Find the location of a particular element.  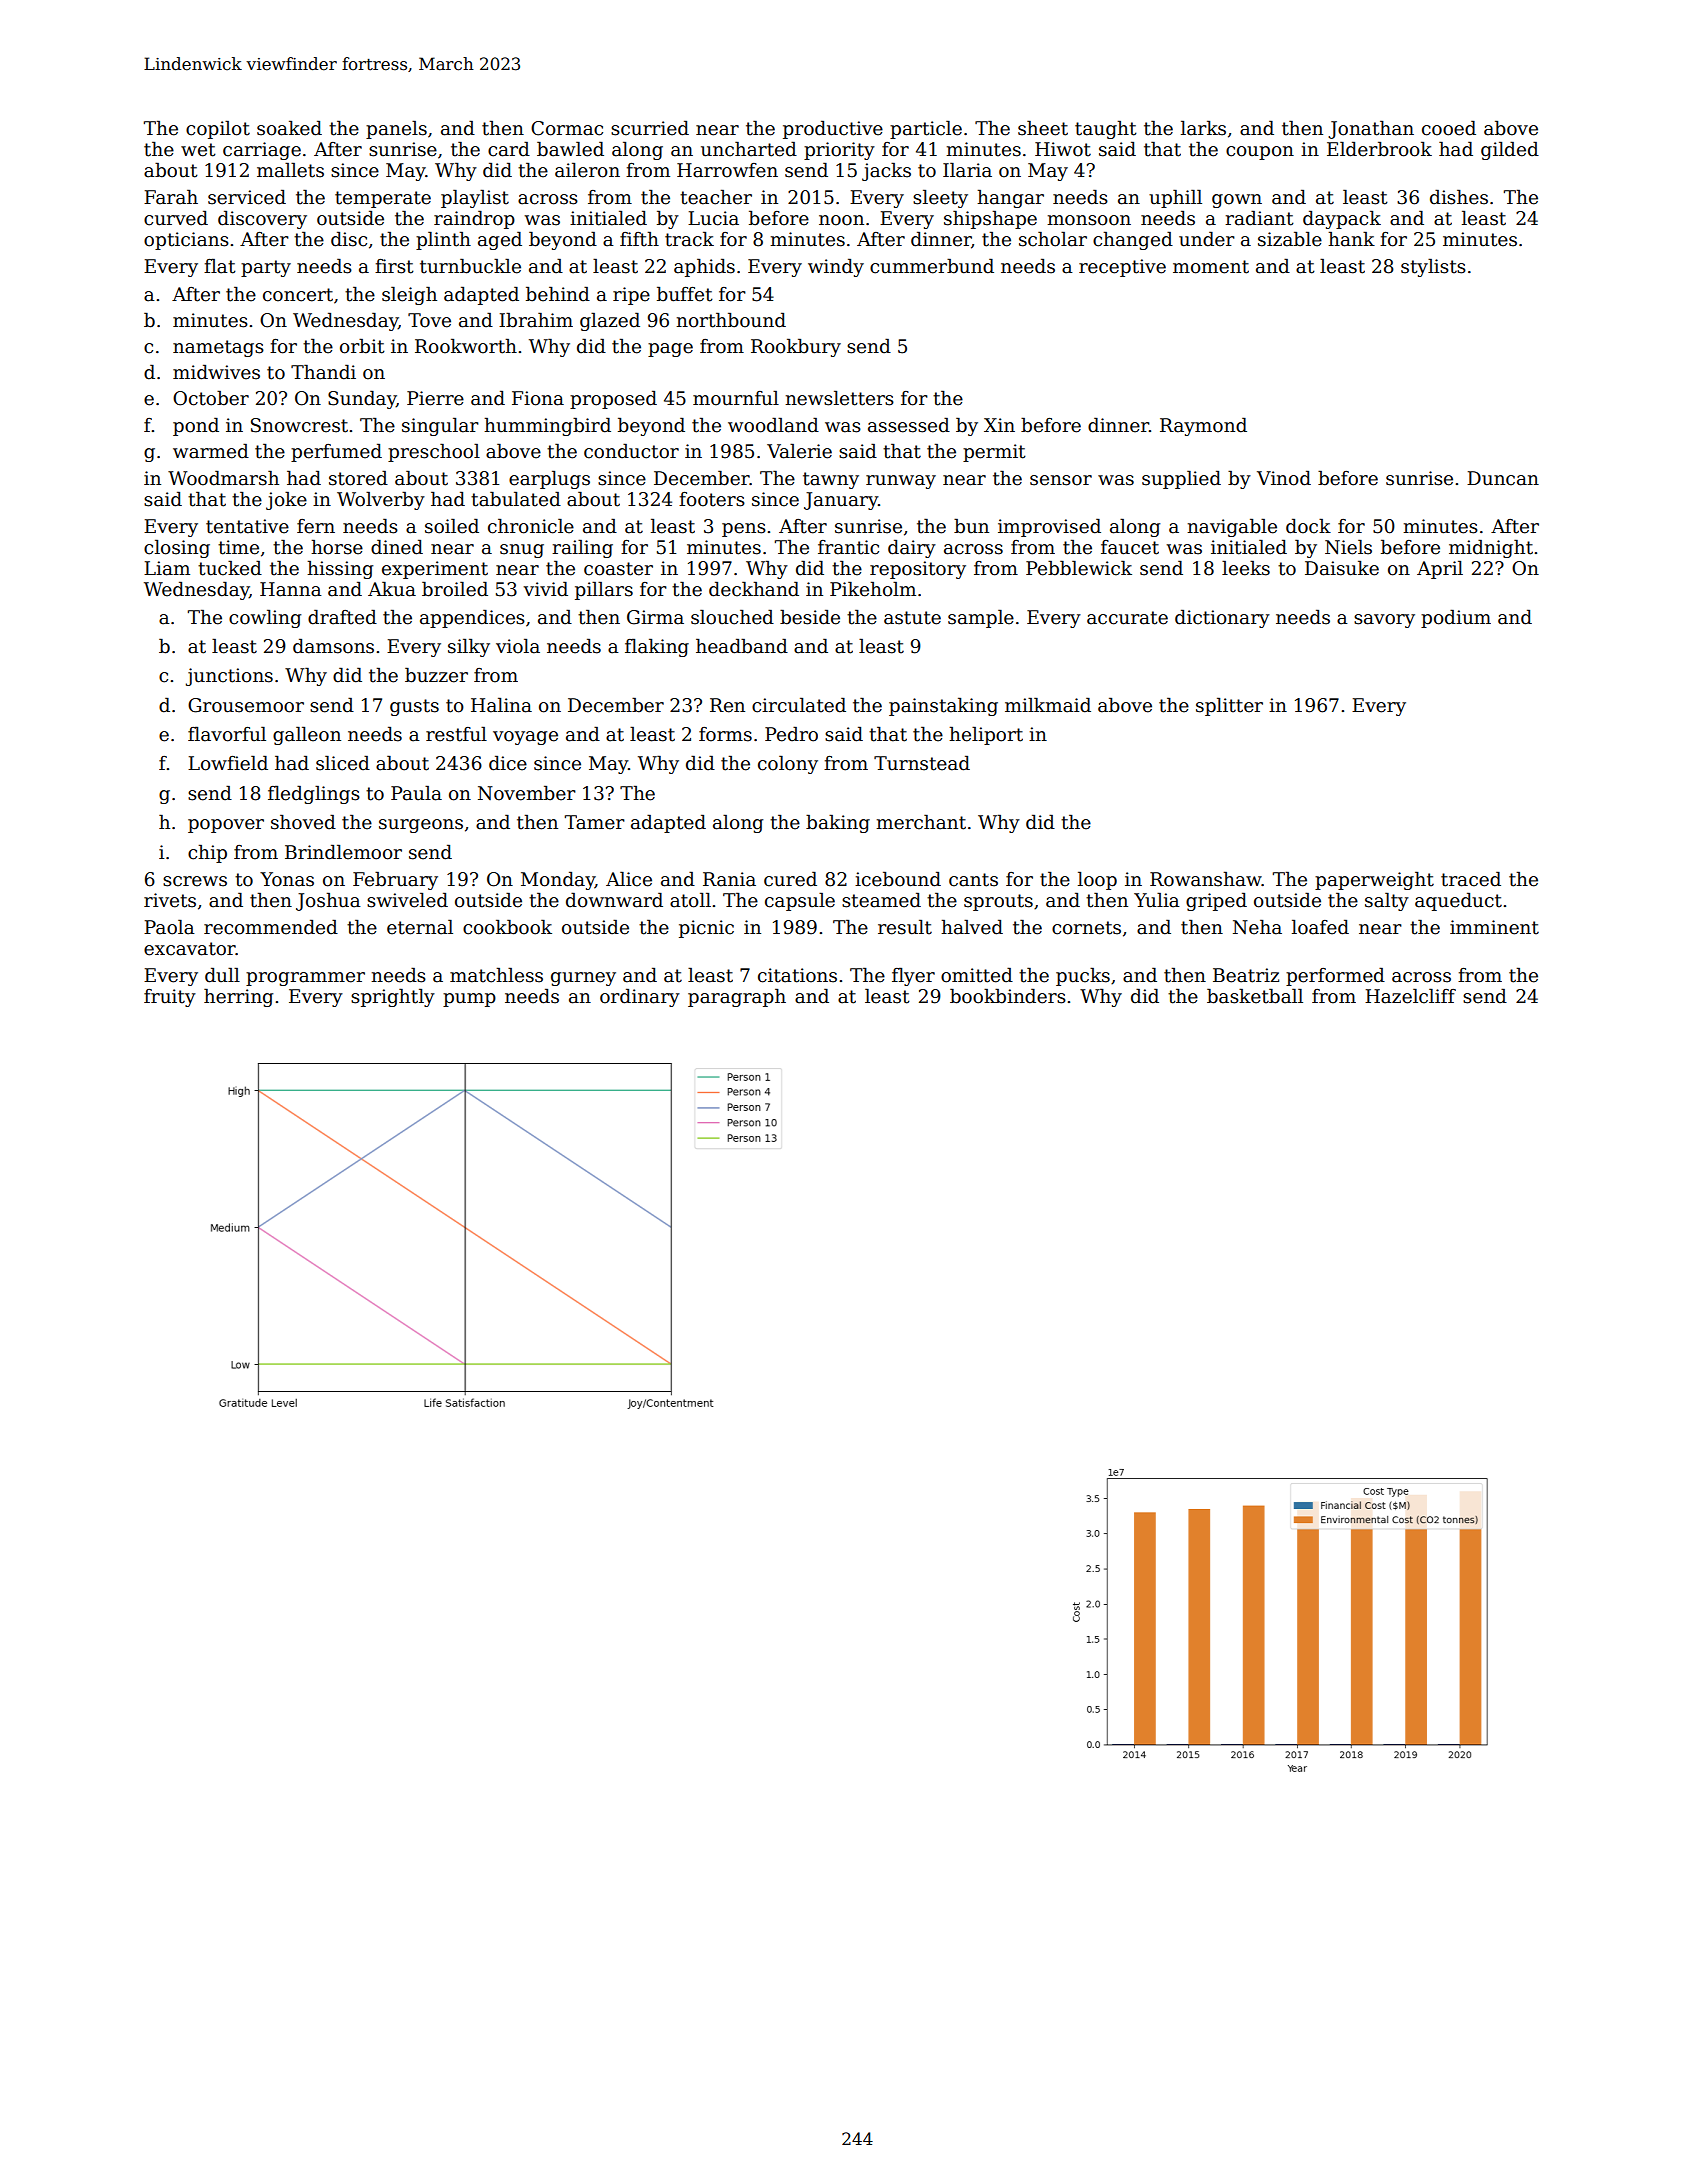

Yulia is located at coordinates (1157, 900).
